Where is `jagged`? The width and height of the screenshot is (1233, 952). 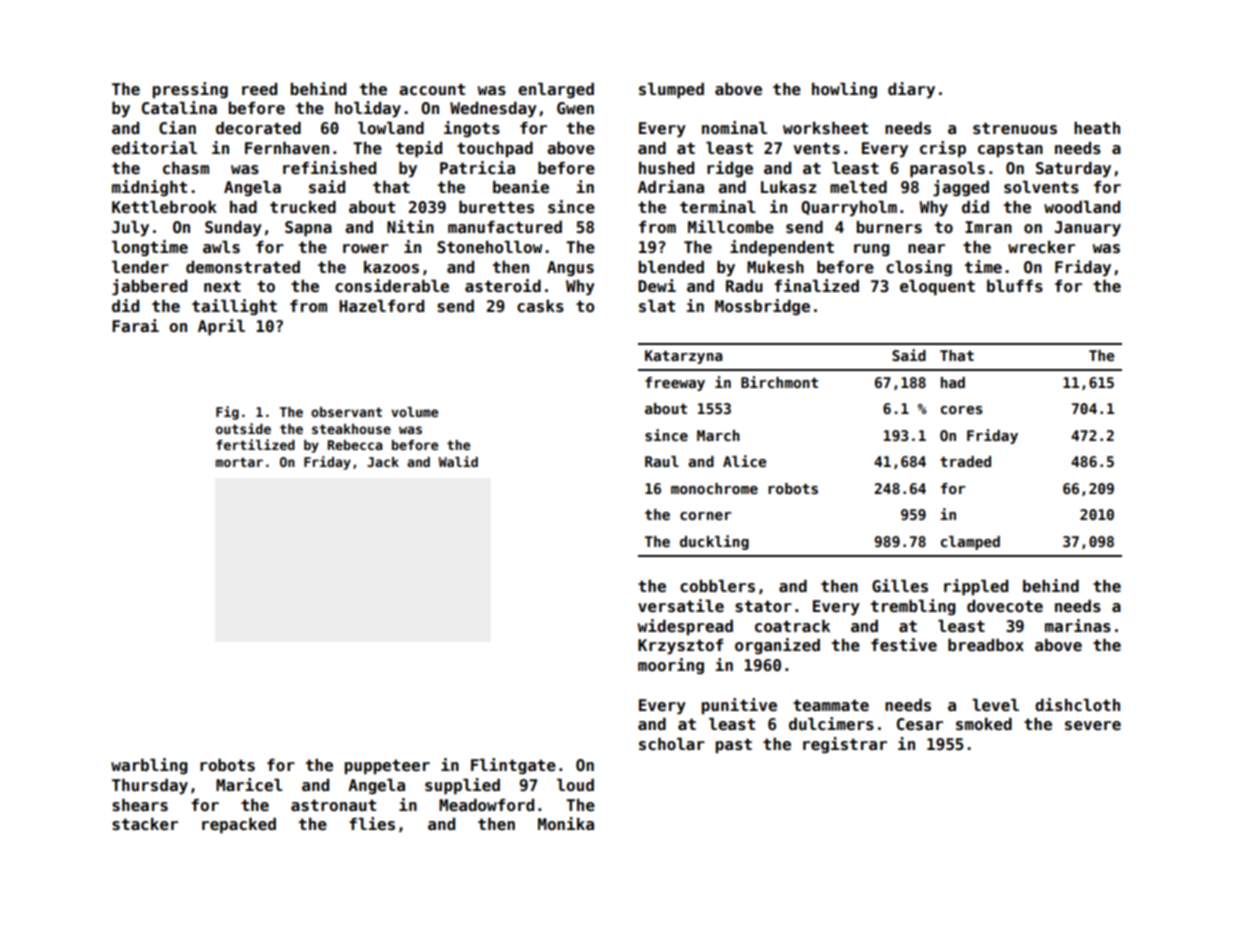
jagged is located at coordinates (961, 188).
